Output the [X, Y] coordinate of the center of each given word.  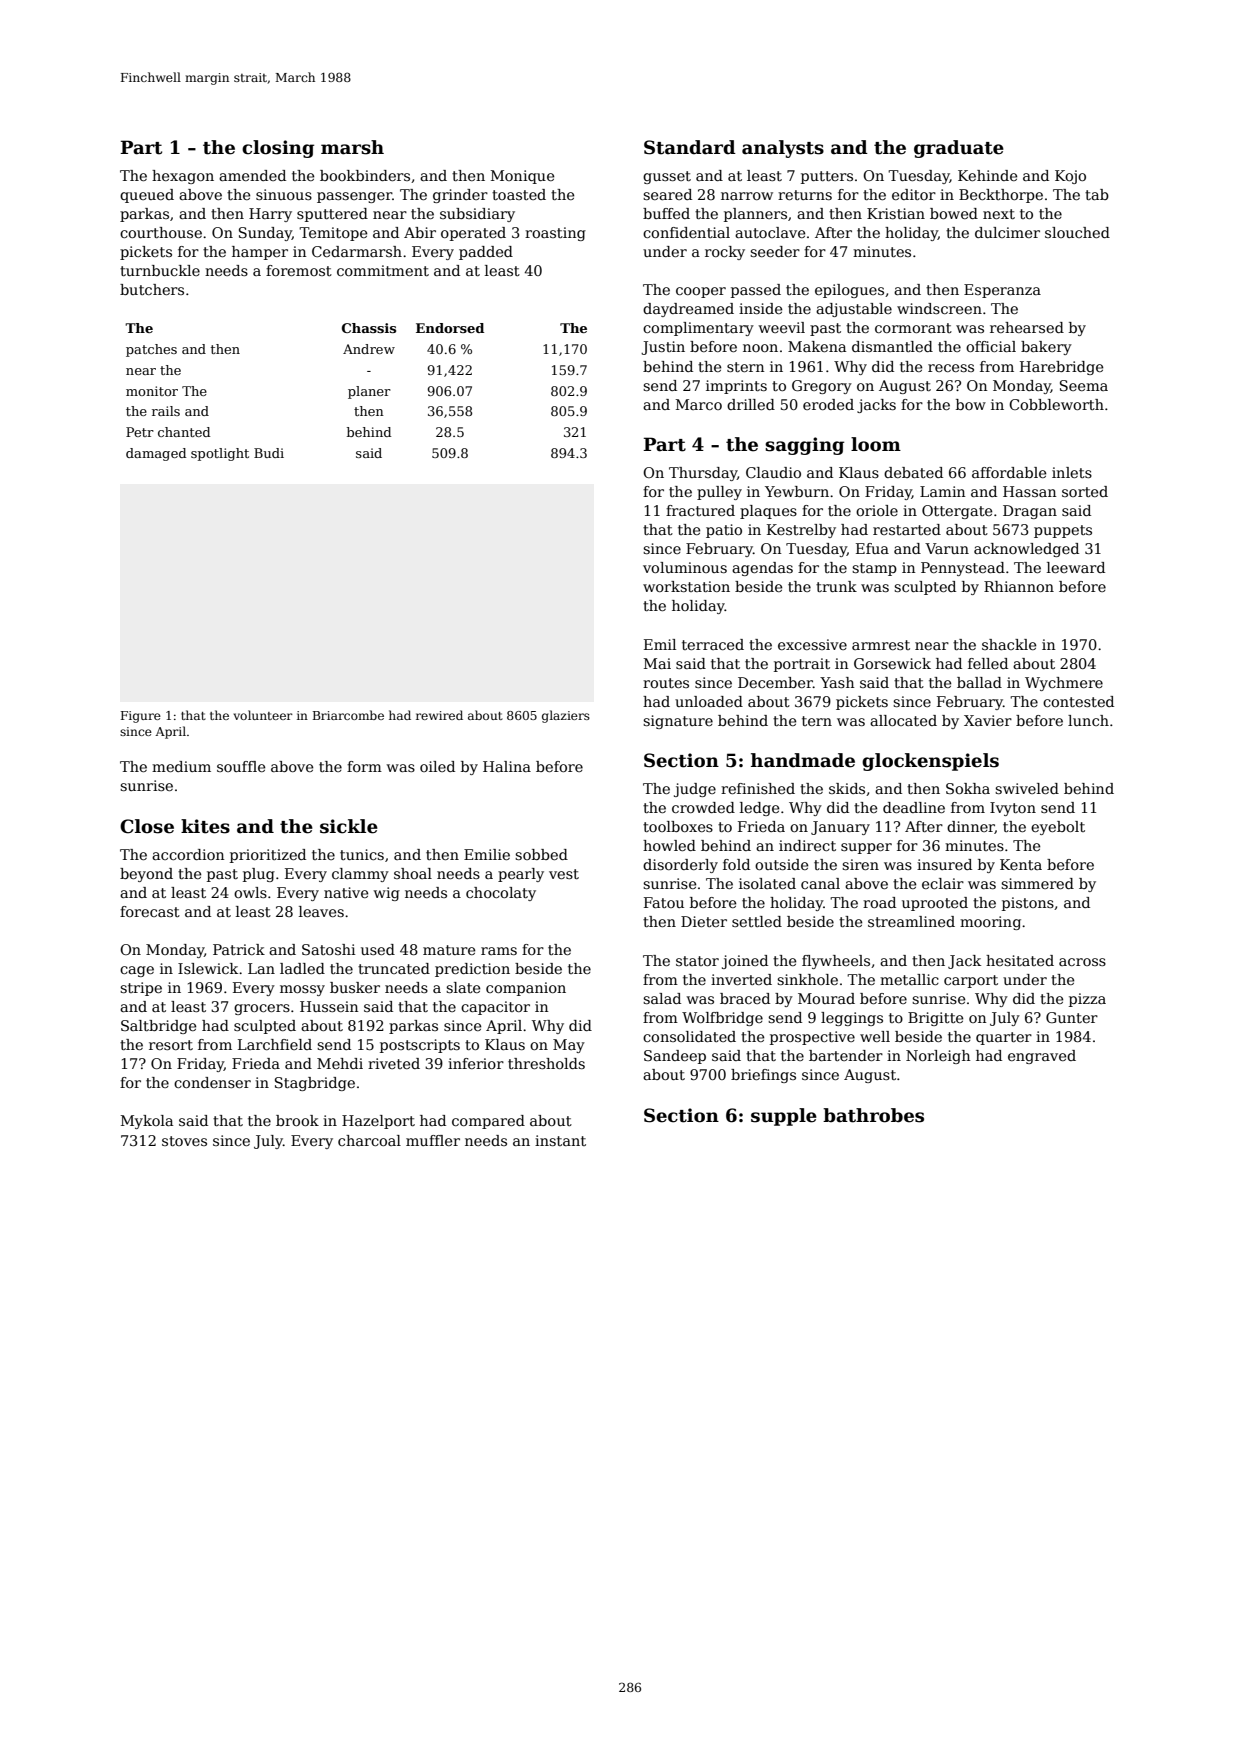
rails [166, 411]
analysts [783, 149]
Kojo [1070, 177]
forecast [150, 911]
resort [171, 1045]
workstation [686, 586]
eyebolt [1058, 828]
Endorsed [450, 328]
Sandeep [675, 1057]
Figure [141, 717]
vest [564, 874]
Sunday [265, 234]
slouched [1077, 232]
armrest [881, 645]
